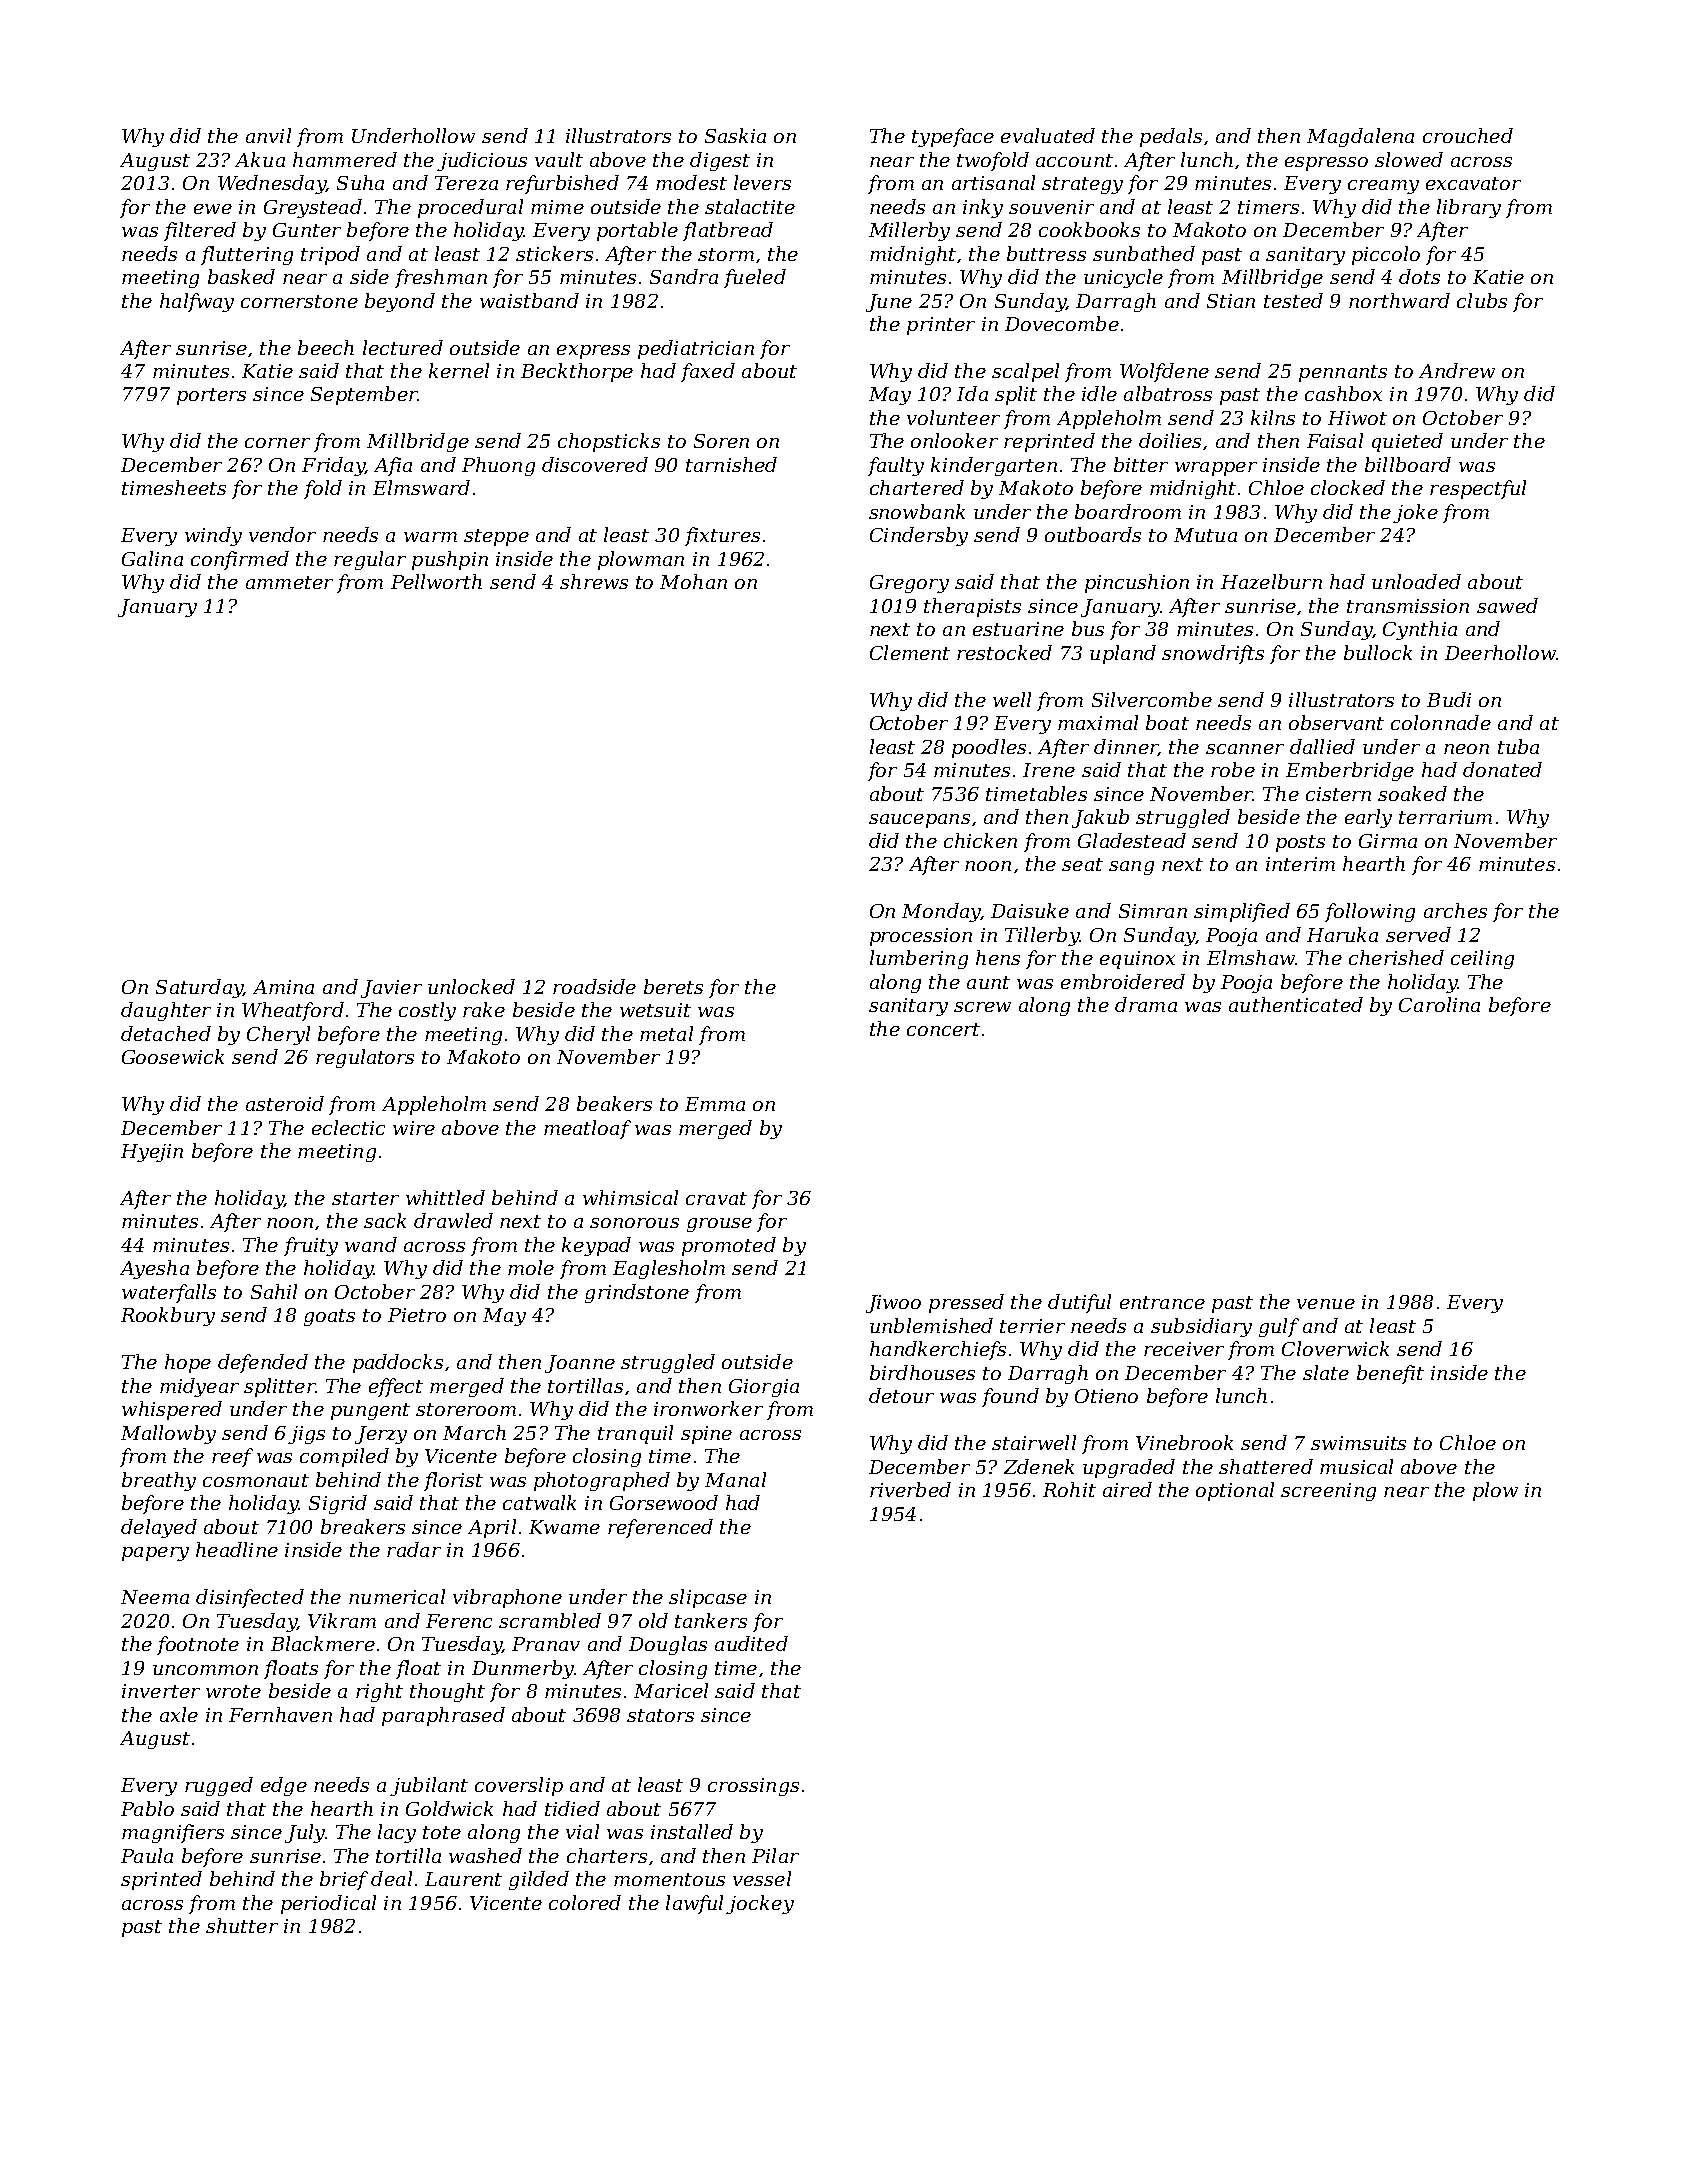 This screenshot has width=1683, height=2178. Describe the element at coordinates (463, 1879) in the screenshot. I see `Laurent` at that location.
